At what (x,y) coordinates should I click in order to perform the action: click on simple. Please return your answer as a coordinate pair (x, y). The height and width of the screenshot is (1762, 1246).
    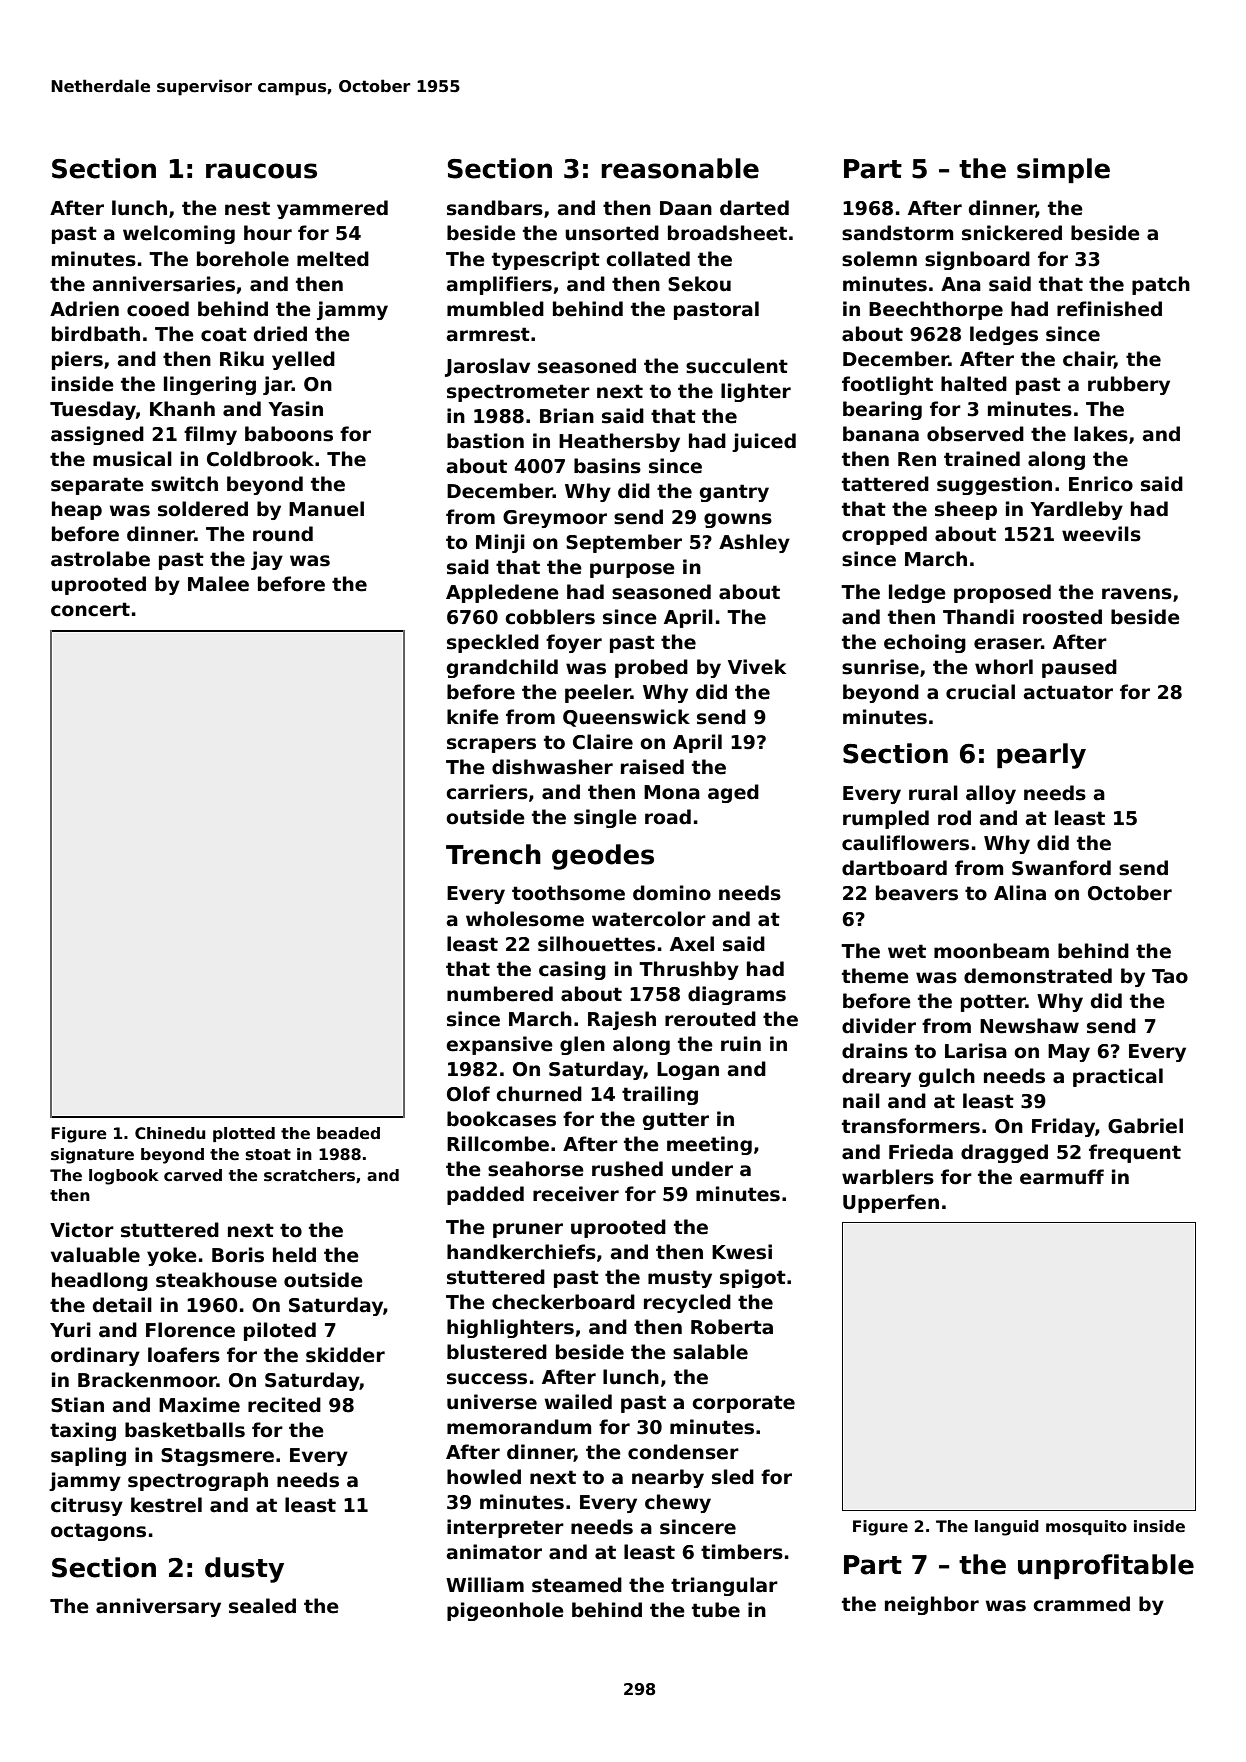
    Looking at the image, I should click on (1063, 170).
